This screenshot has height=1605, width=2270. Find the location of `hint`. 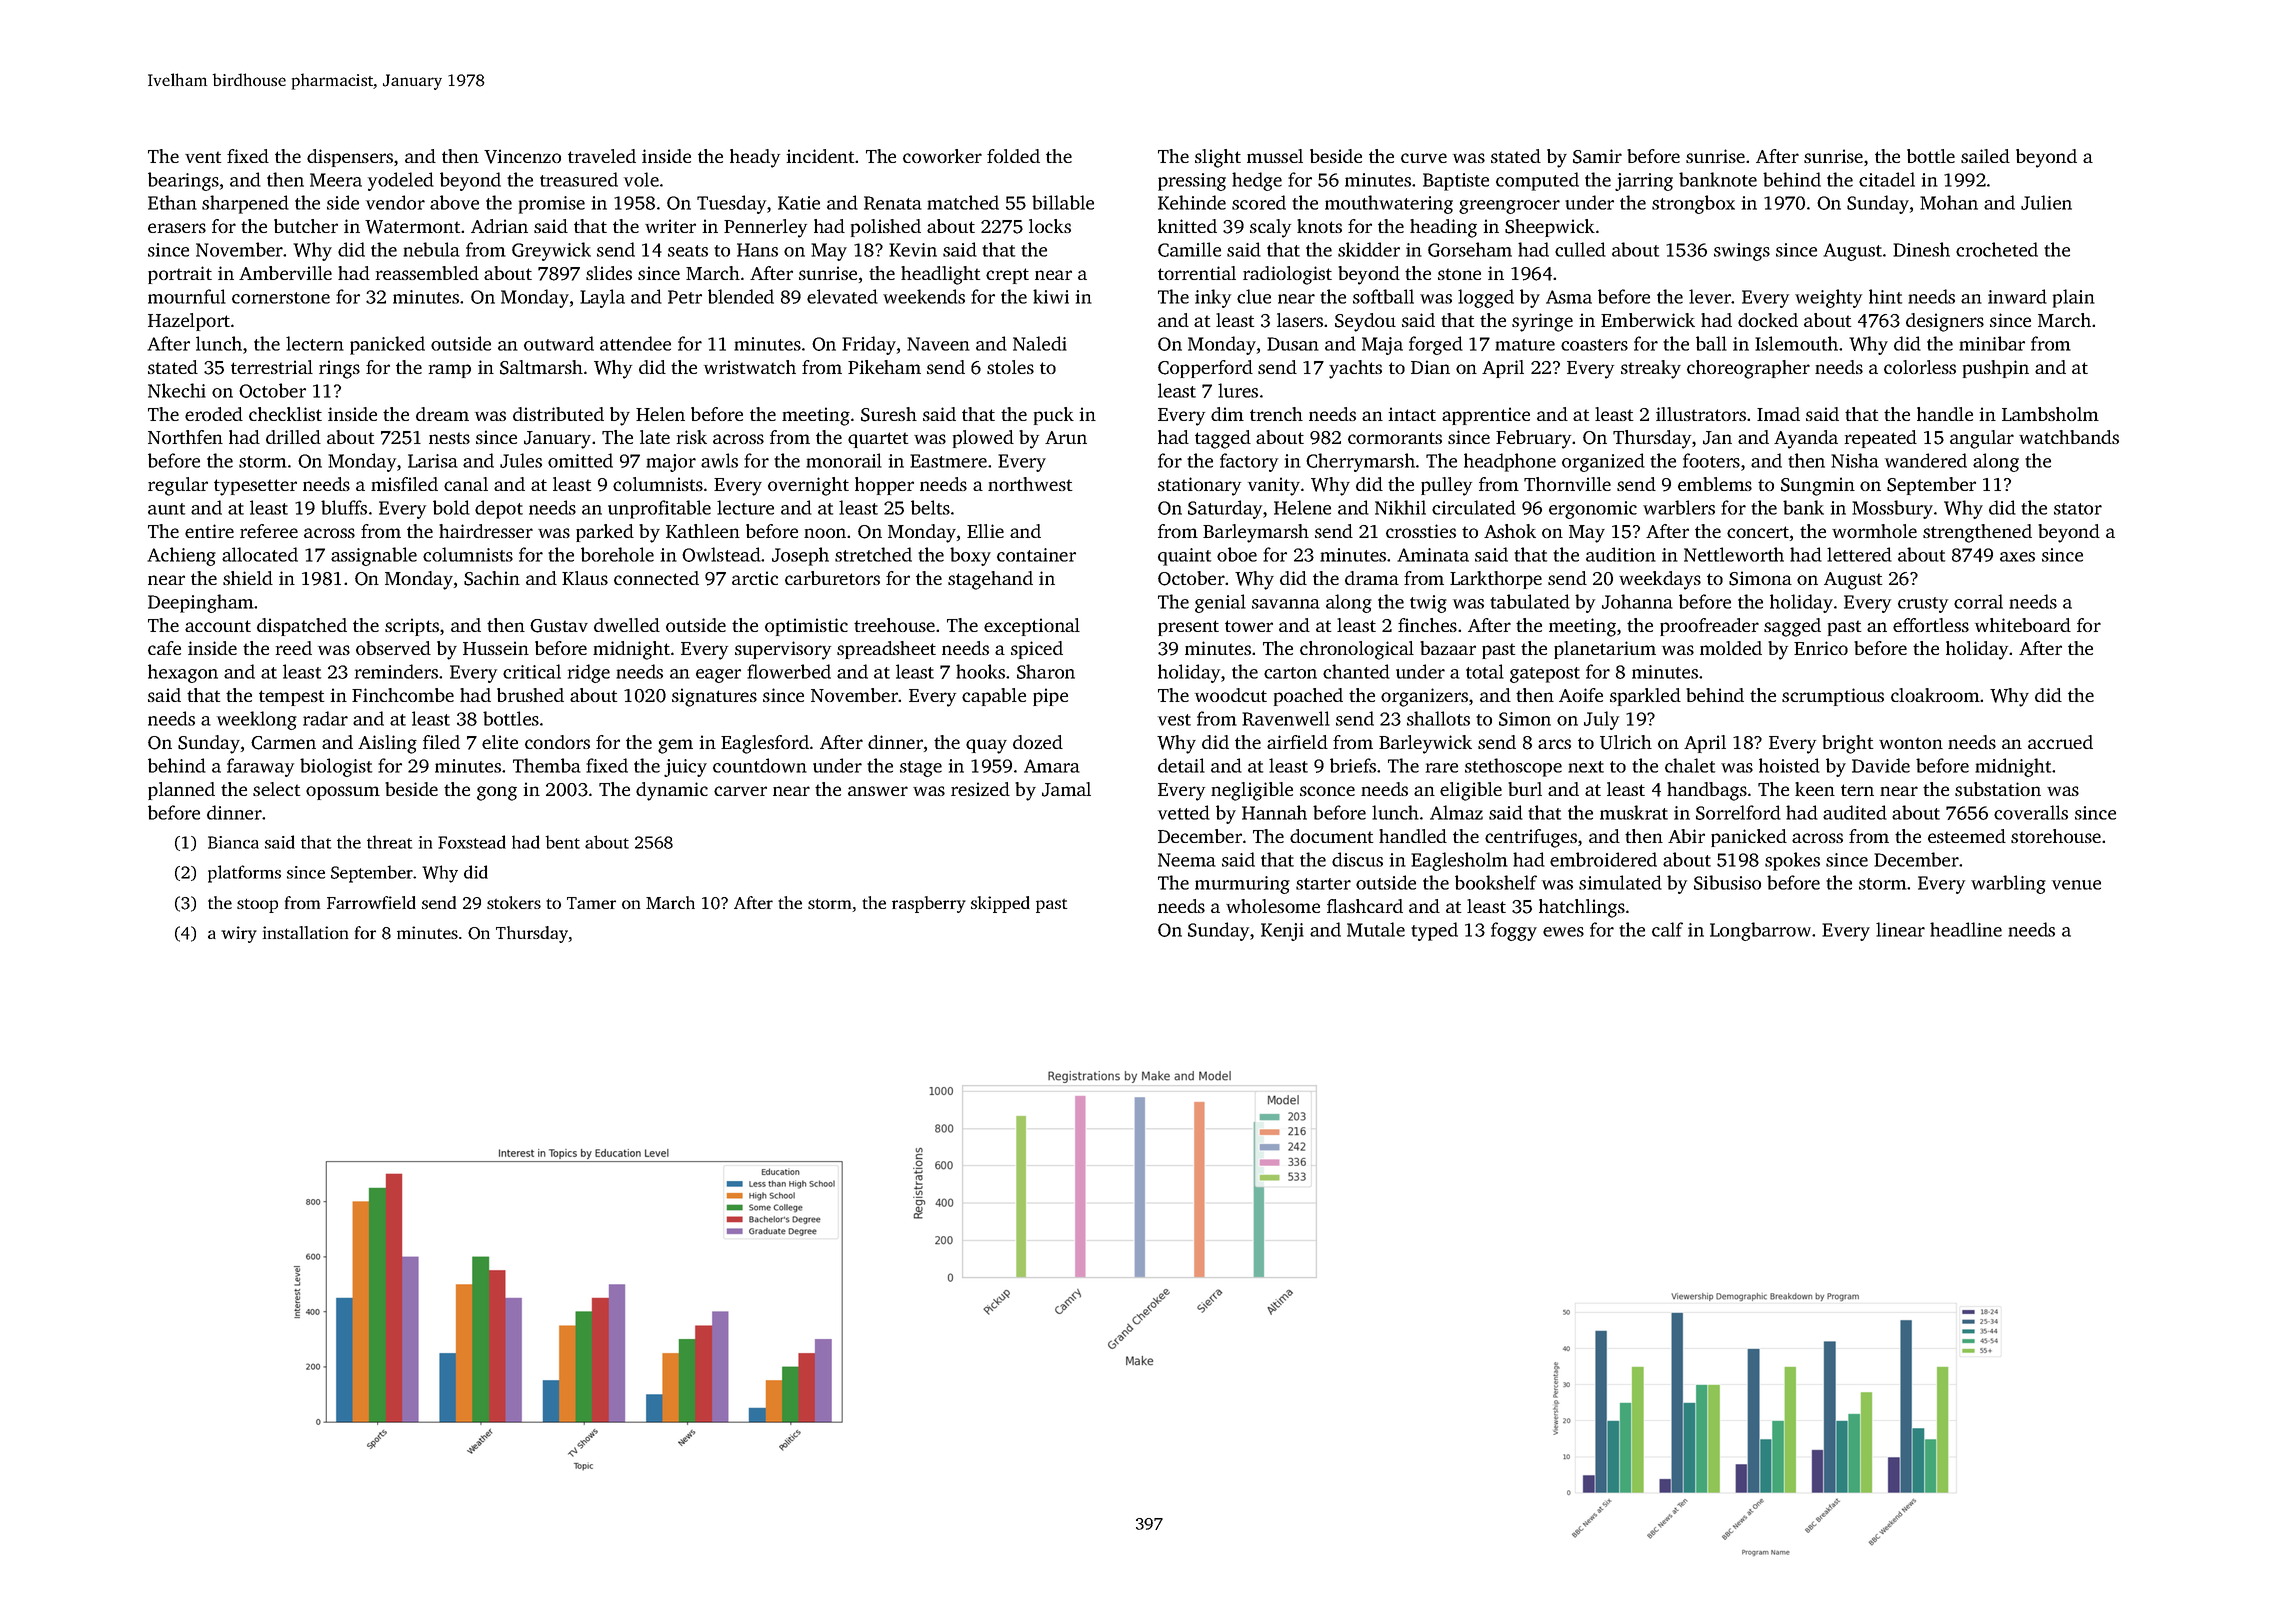

hint is located at coordinates (1885, 296).
